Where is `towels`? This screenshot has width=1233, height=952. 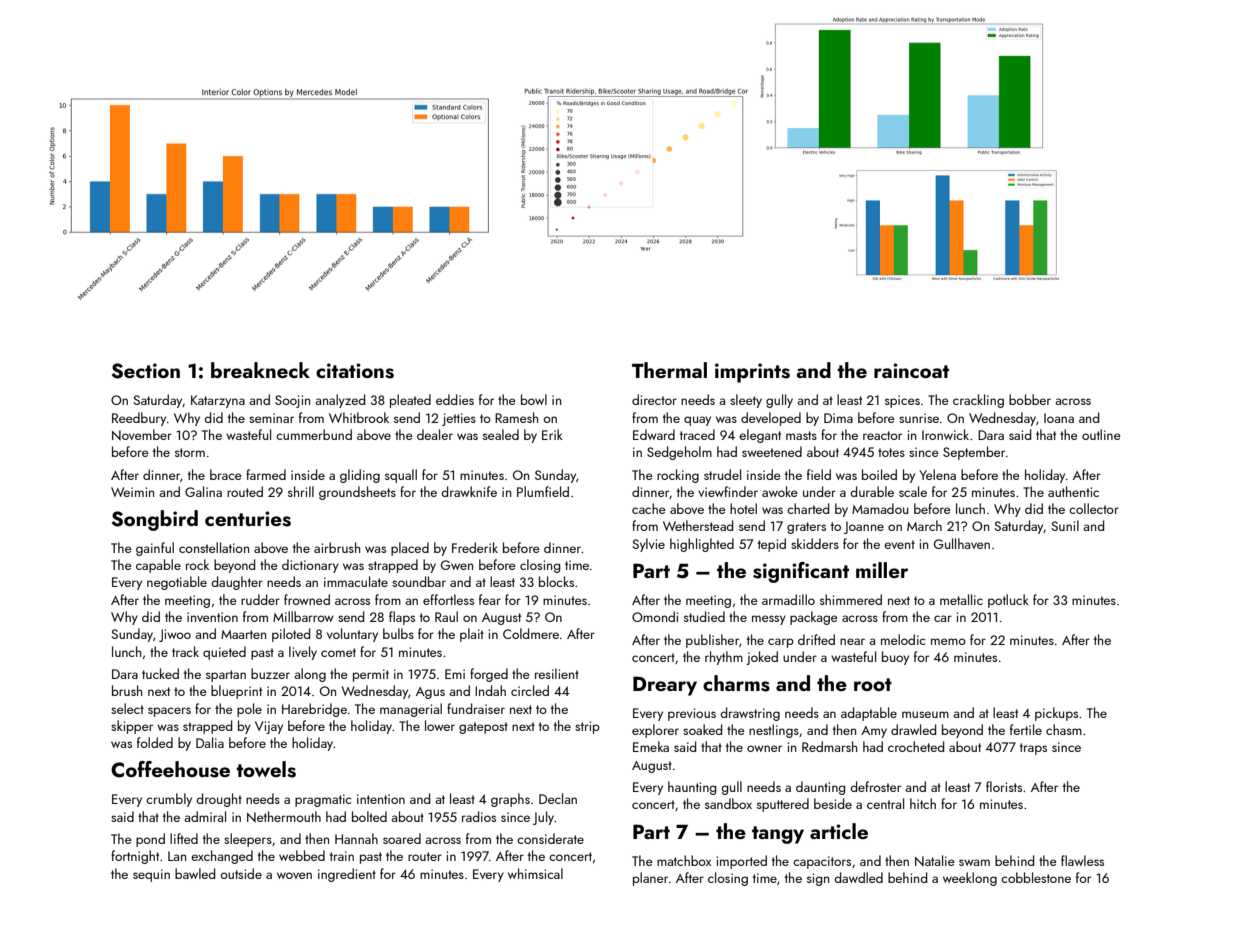 towels is located at coordinates (266, 769).
